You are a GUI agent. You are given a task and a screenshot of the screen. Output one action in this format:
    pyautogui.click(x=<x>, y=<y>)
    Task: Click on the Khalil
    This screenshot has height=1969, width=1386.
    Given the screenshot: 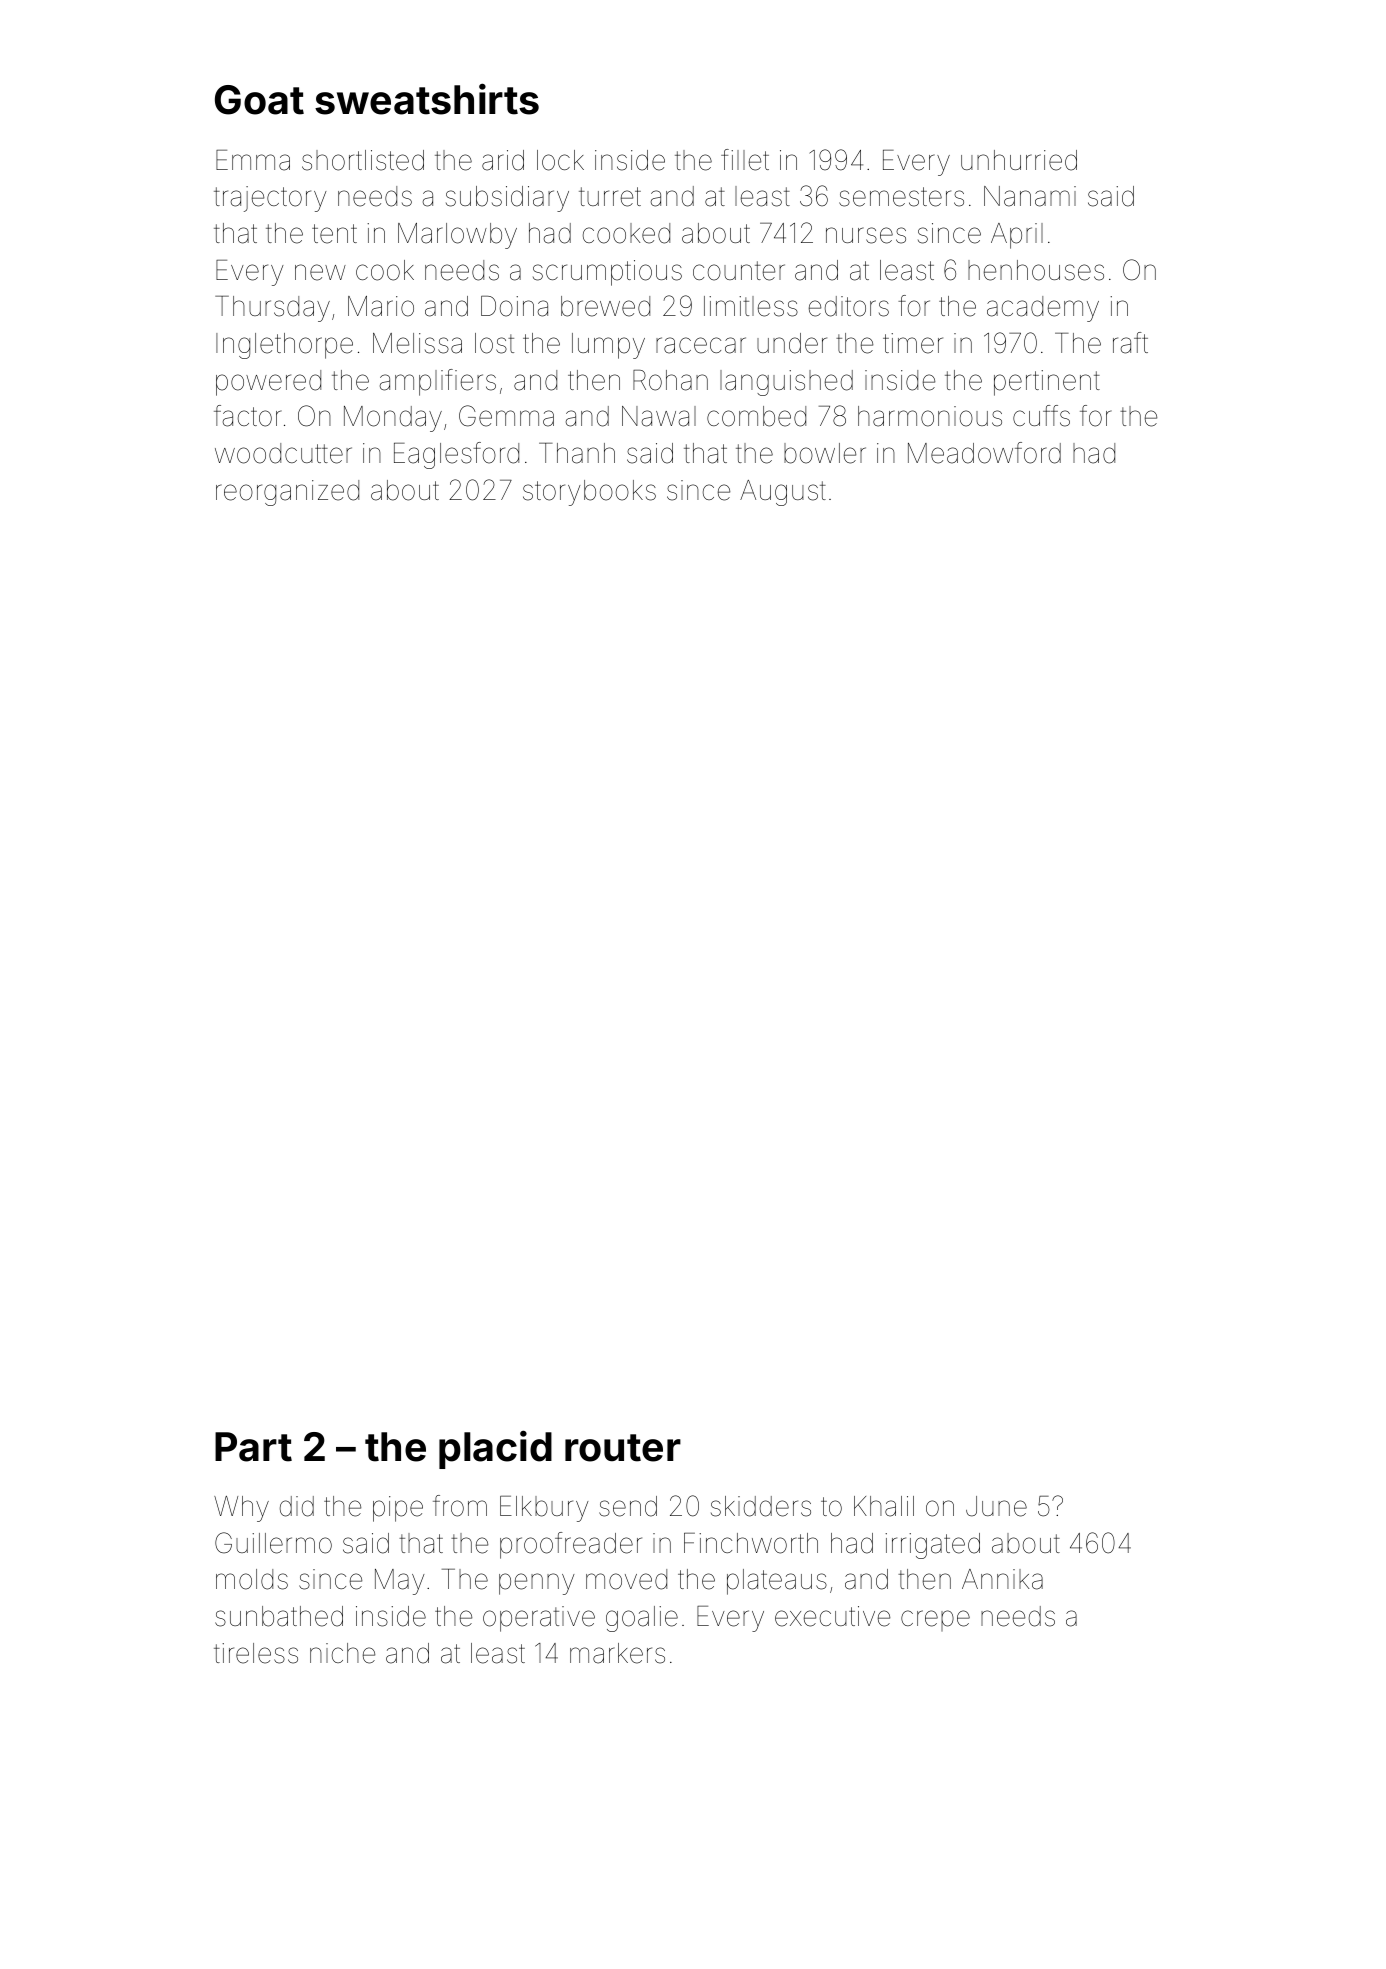 What is the action you would take?
    pyautogui.click(x=884, y=1506)
